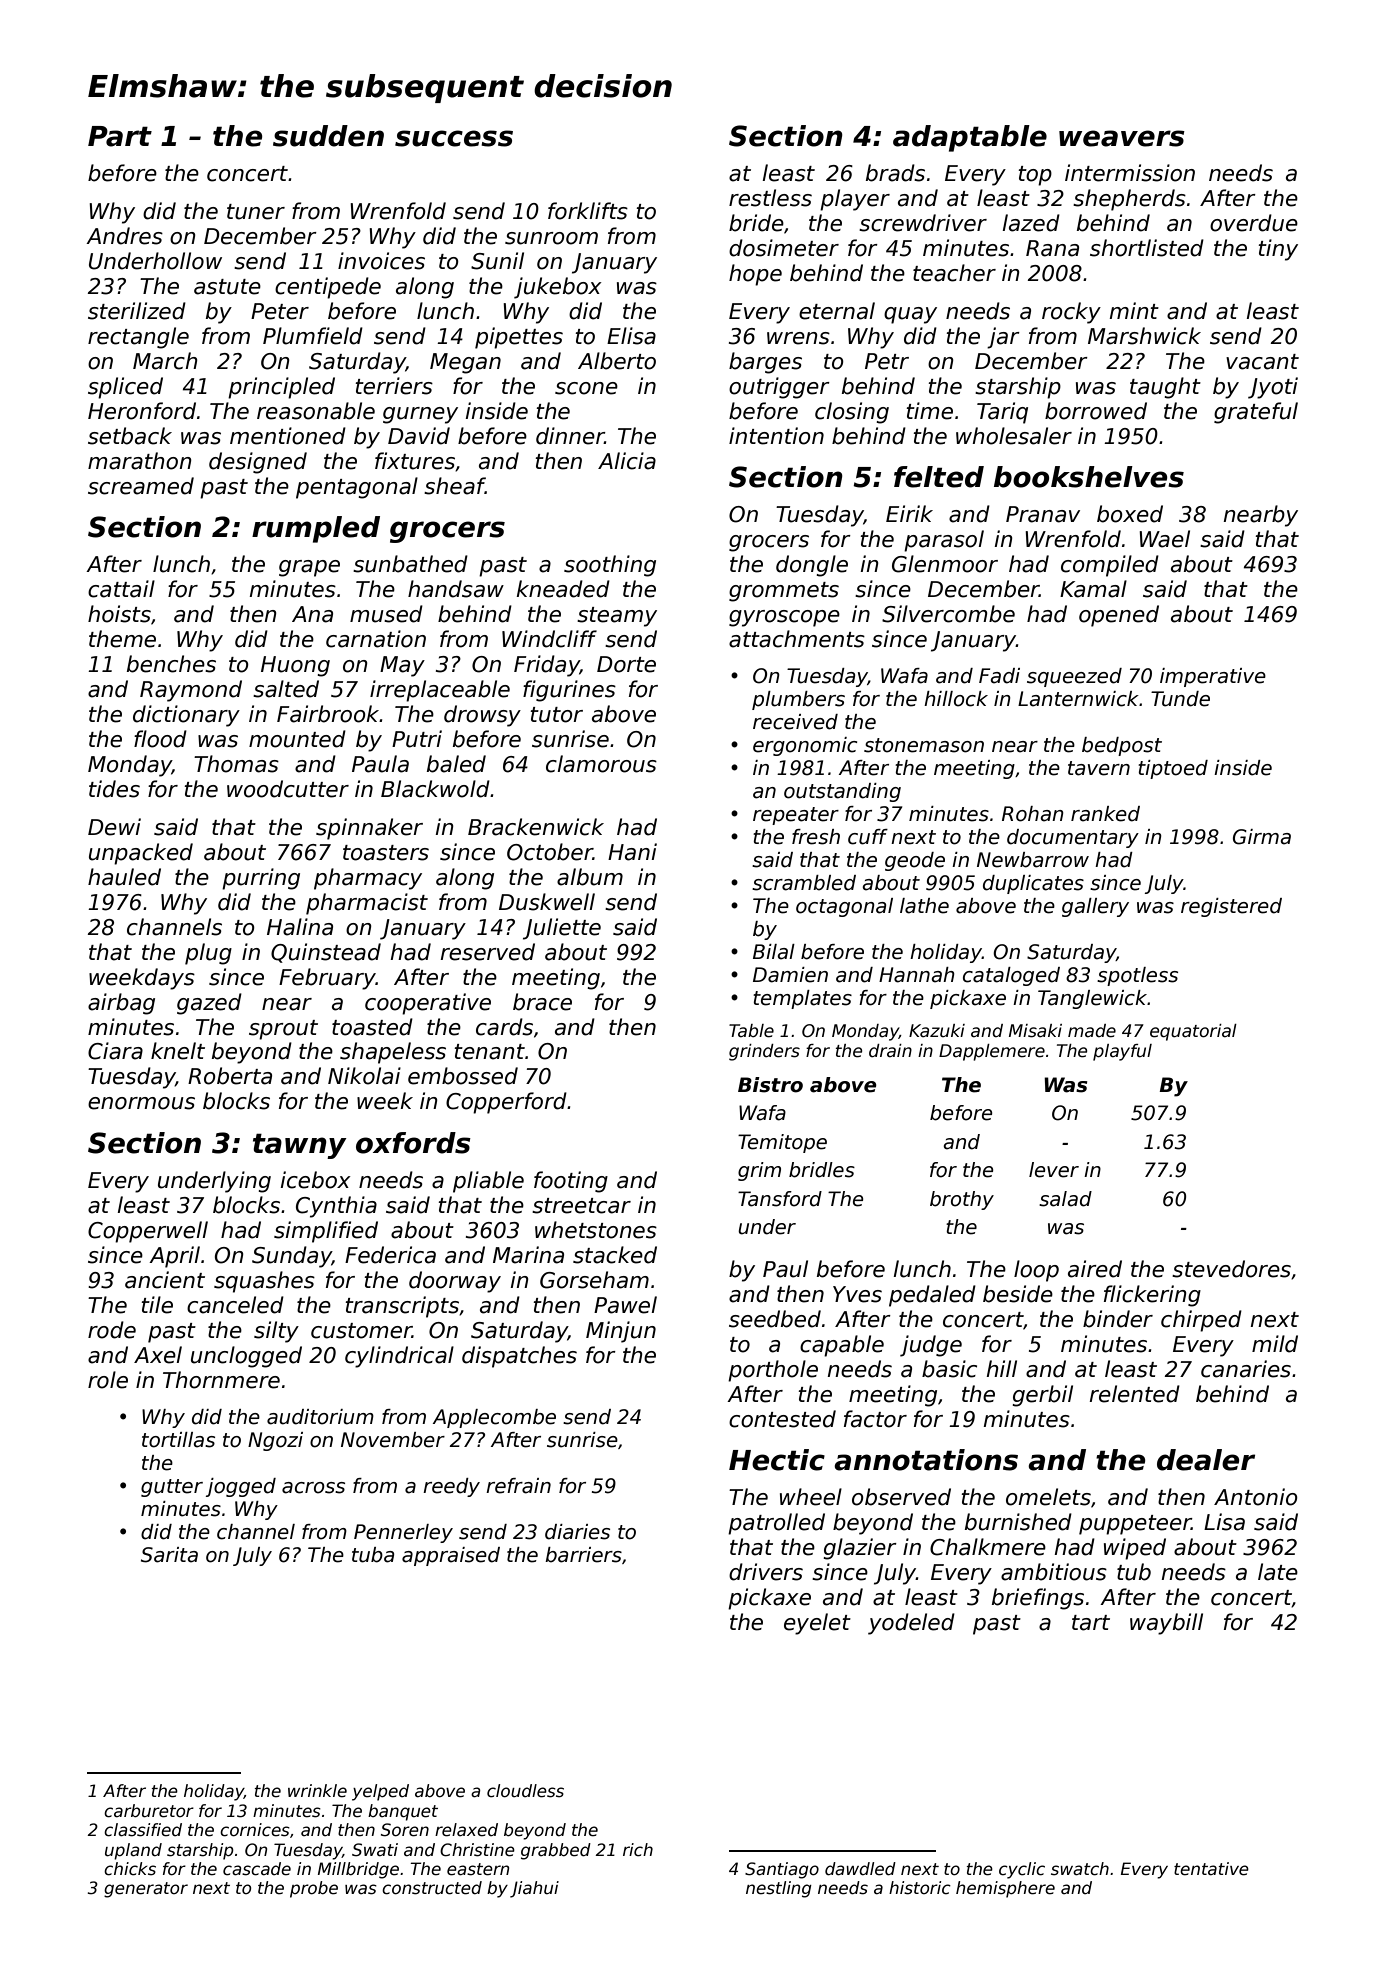  I want to click on imperative, so click(1213, 677).
